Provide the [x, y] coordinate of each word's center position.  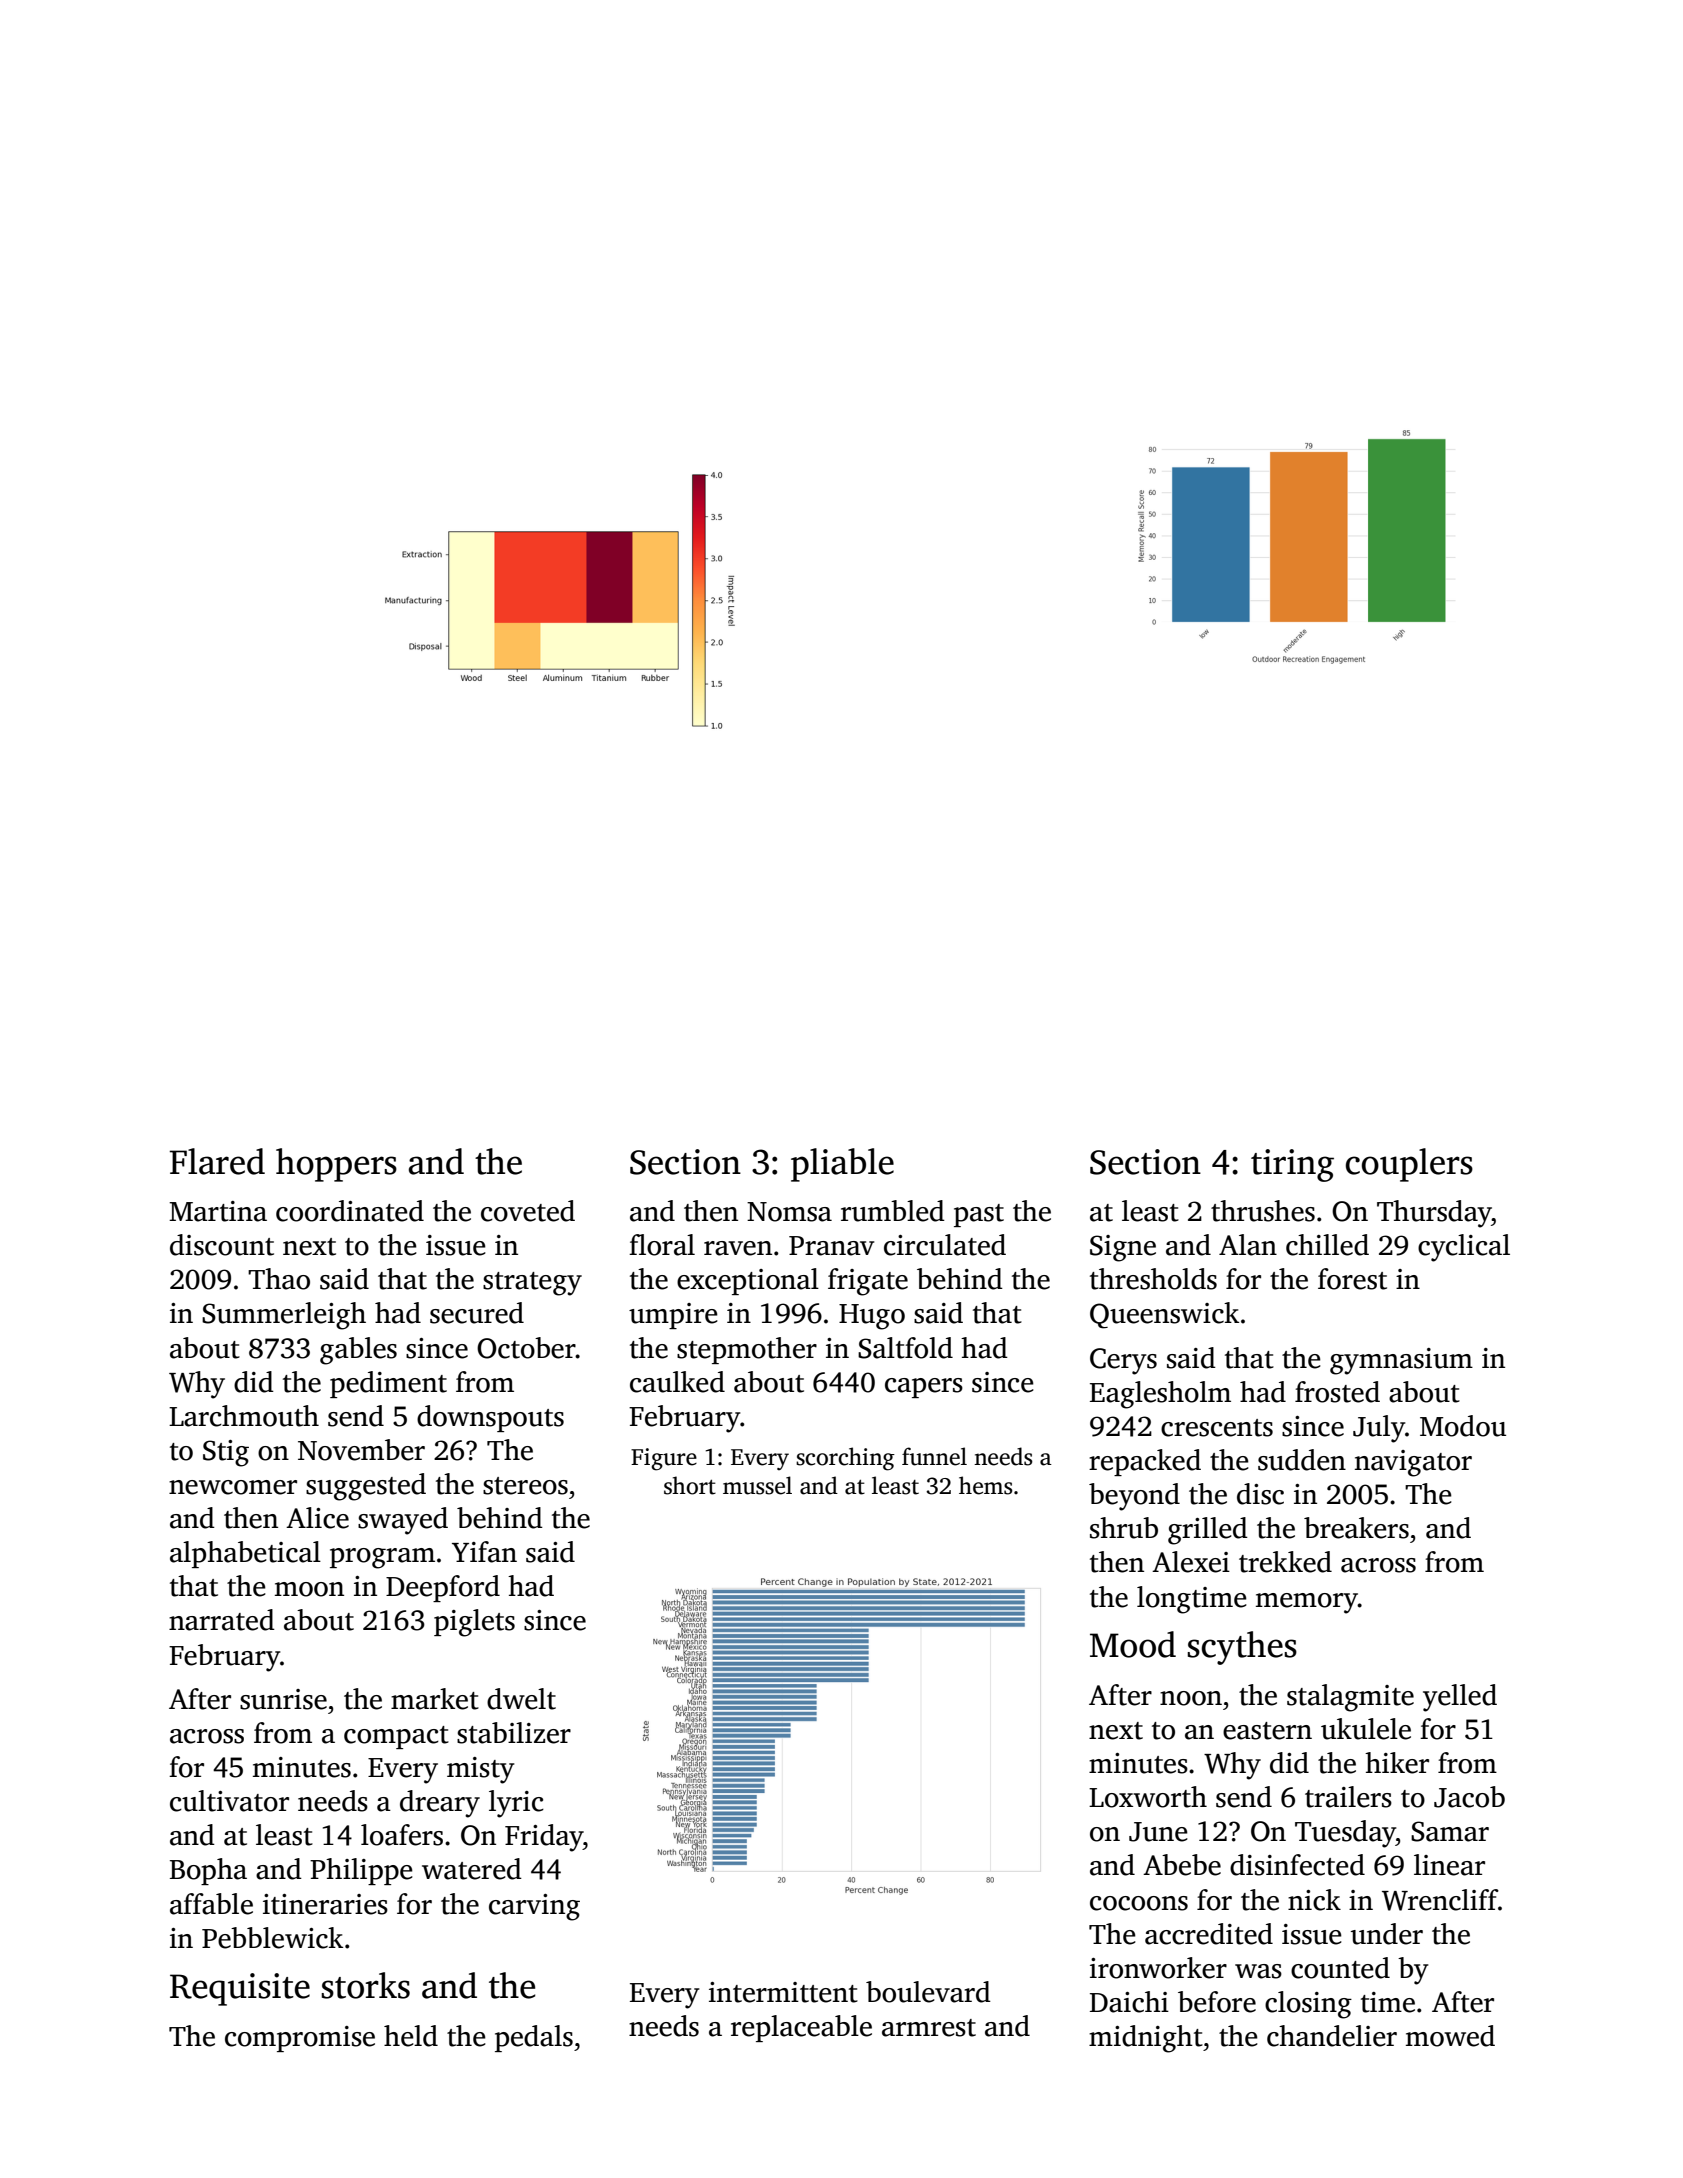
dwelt [521, 1699]
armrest [929, 2028]
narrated [222, 1620]
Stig [226, 1453]
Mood [1133, 1644]
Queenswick [1164, 1315]
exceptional [748, 1281]
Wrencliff [1440, 1900]
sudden [1302, 1460]
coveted [528, 1211]
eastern [1267, 1731]
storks [366, 1985]
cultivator [229, 1801]
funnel [934, 1456]
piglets [474, 1623]
